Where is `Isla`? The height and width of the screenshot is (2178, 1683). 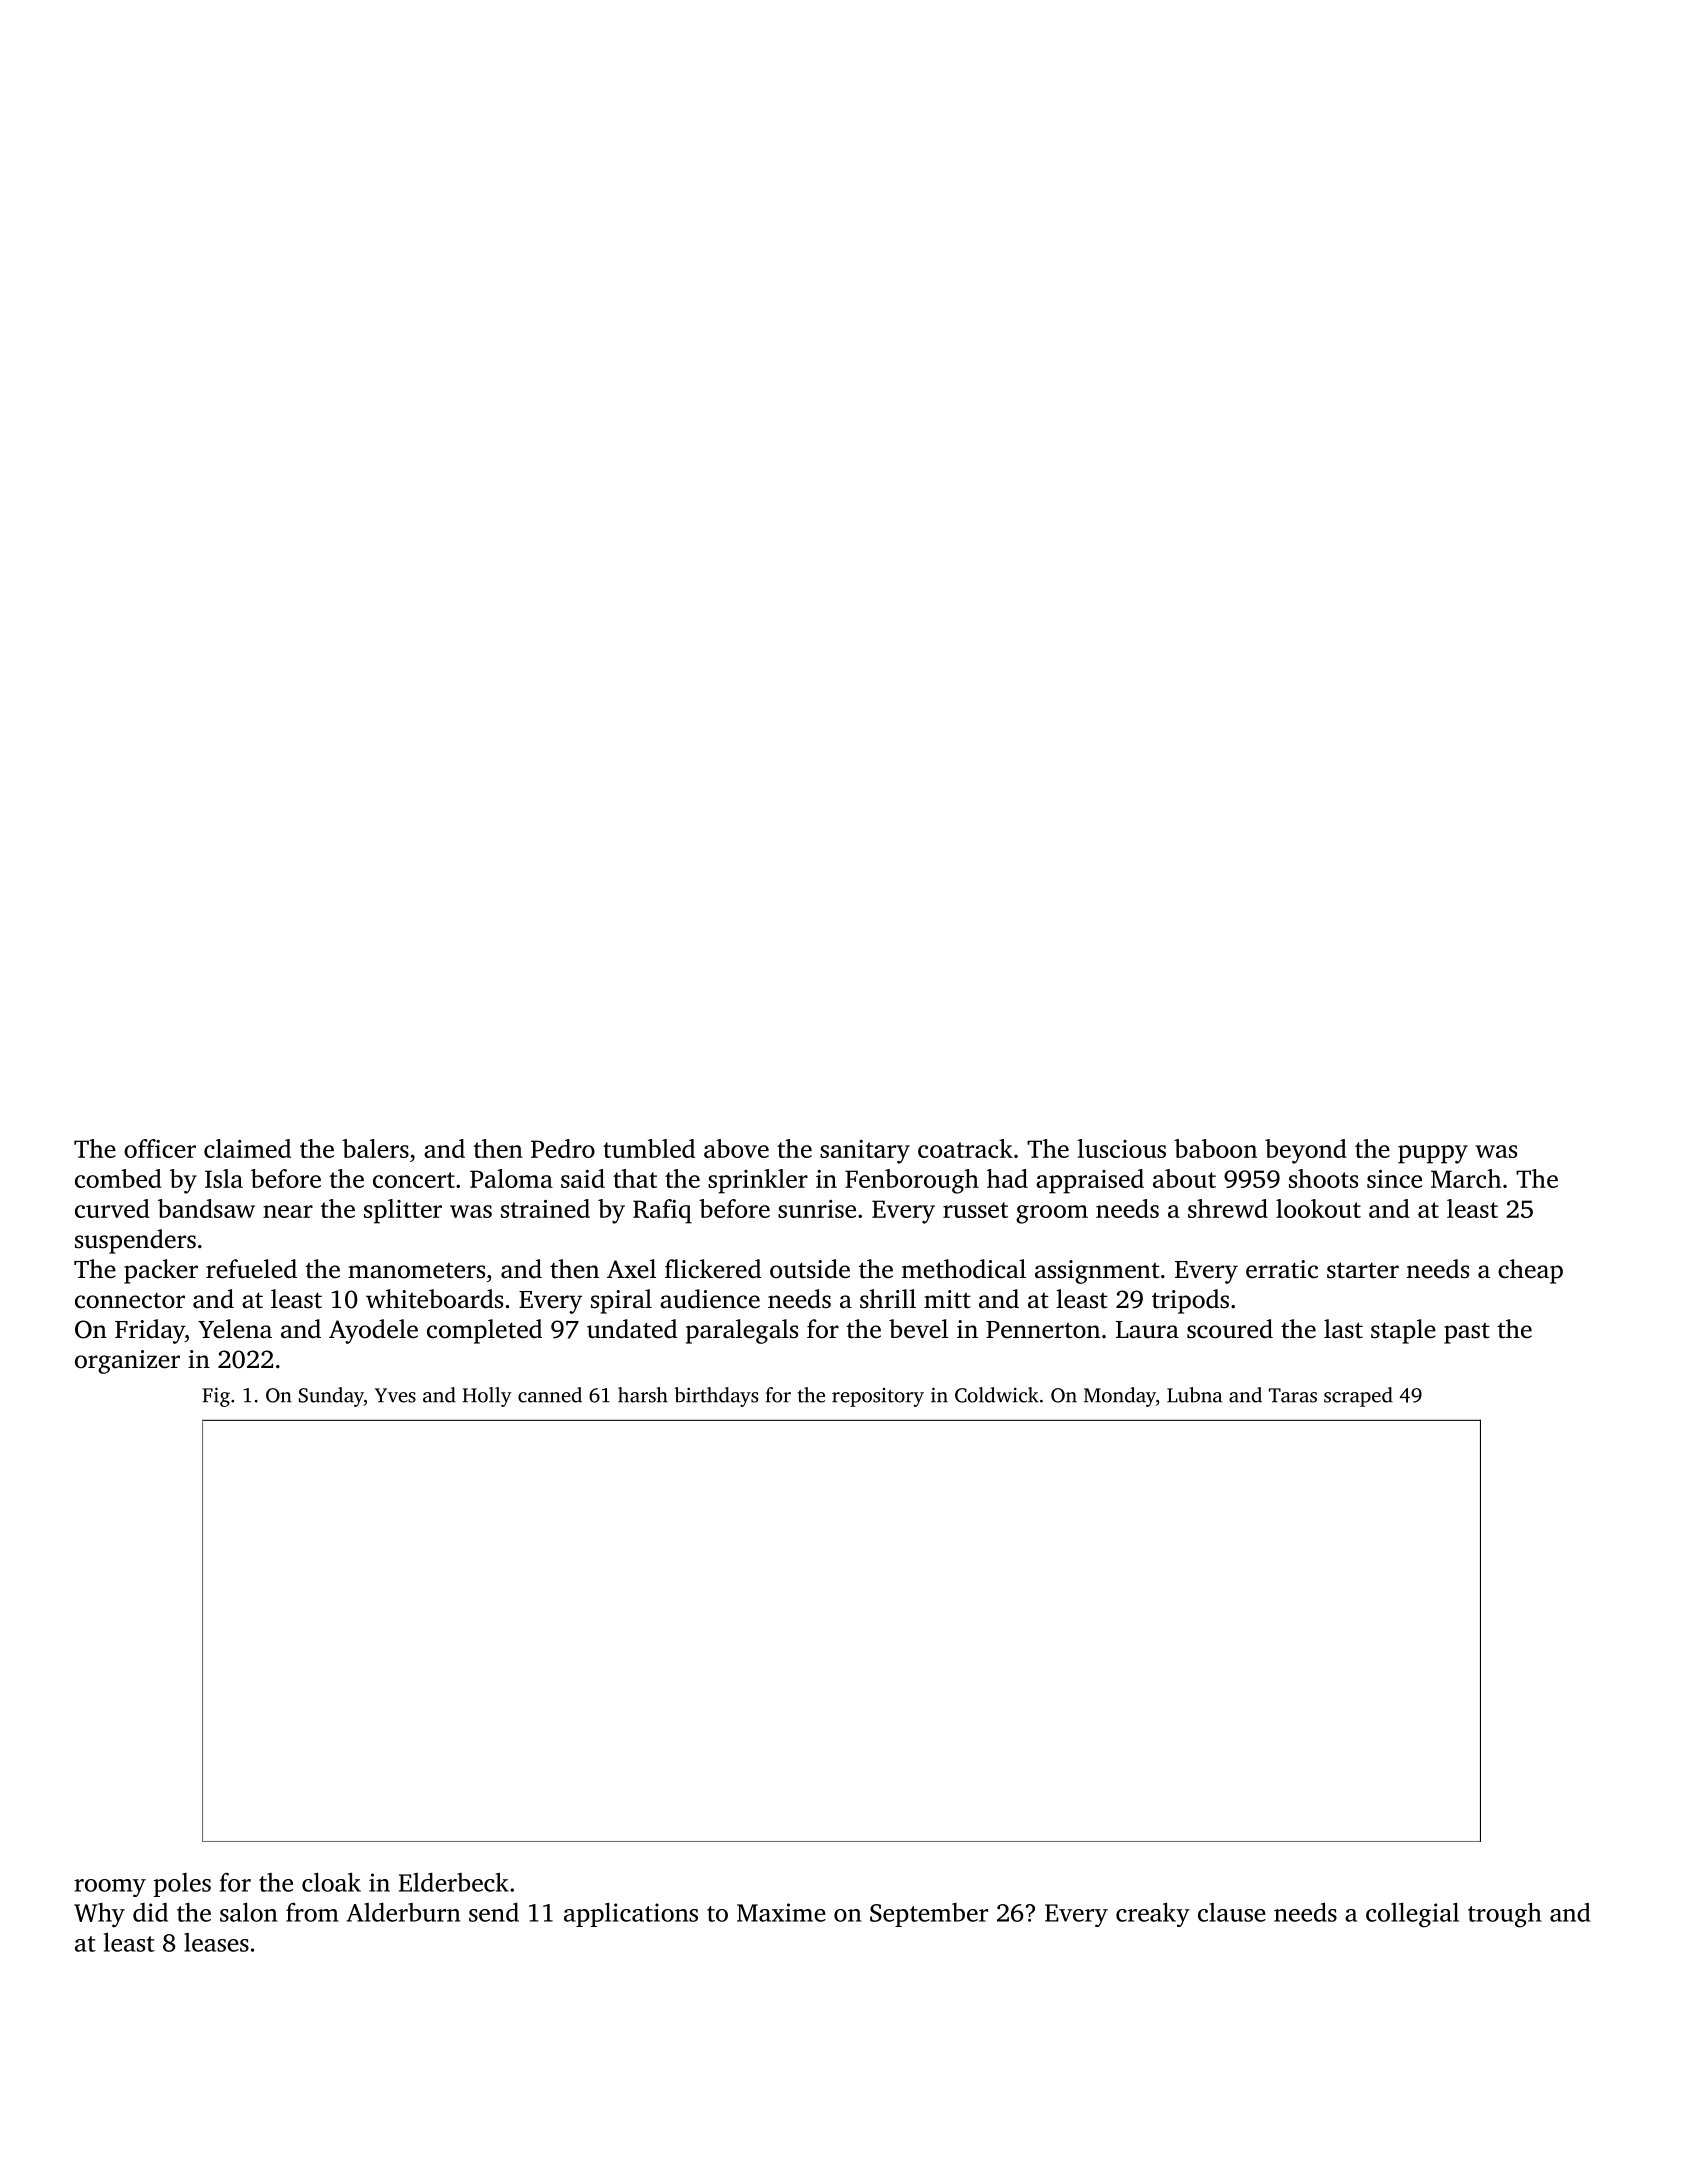 Isla is located at coordinates (224, 1178).
